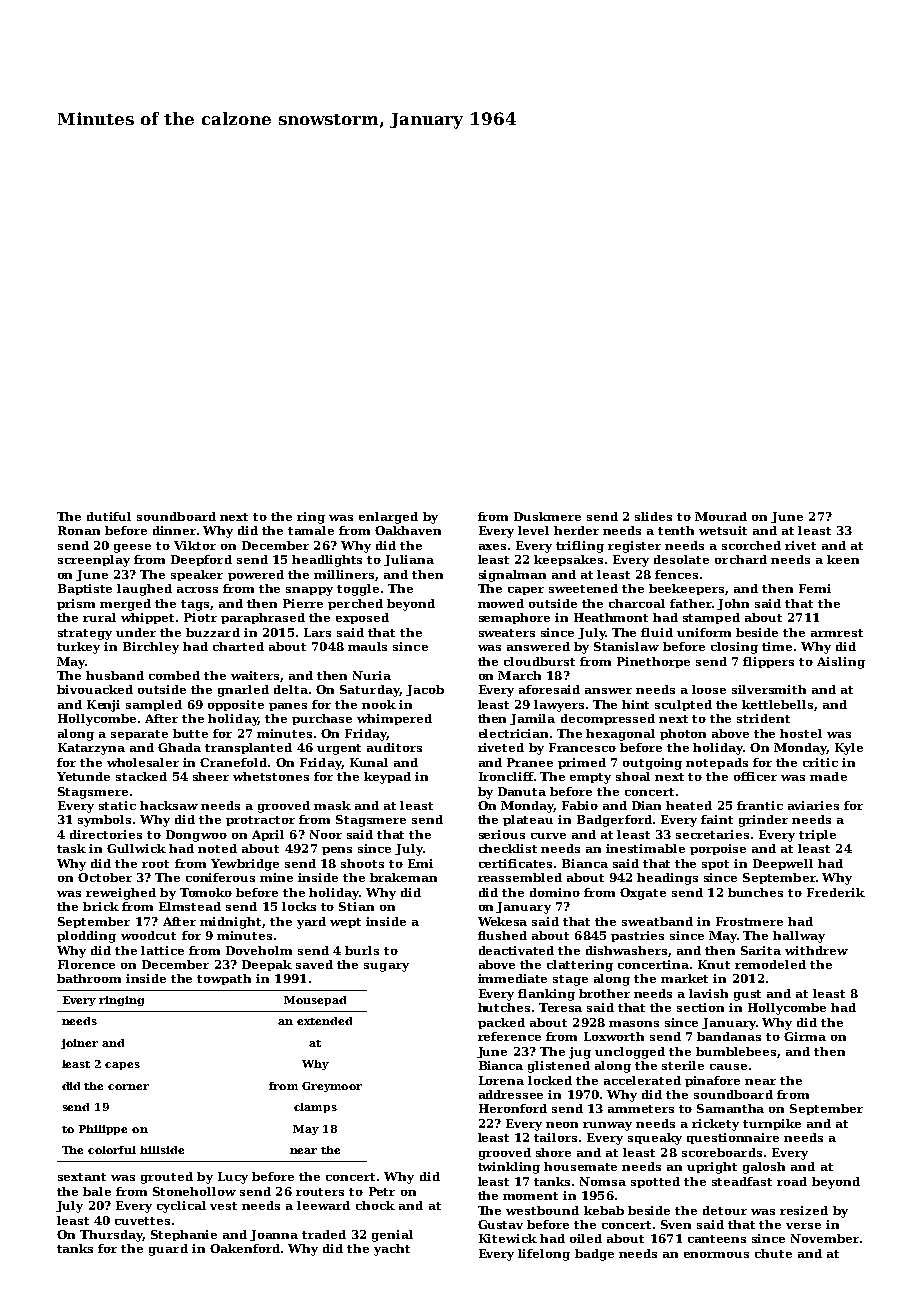 The height and width of the image is (1308, 924). What do you see at coordinates (388, 518) in the image?
I see `enlarged` at bounding box center [388, 518].
